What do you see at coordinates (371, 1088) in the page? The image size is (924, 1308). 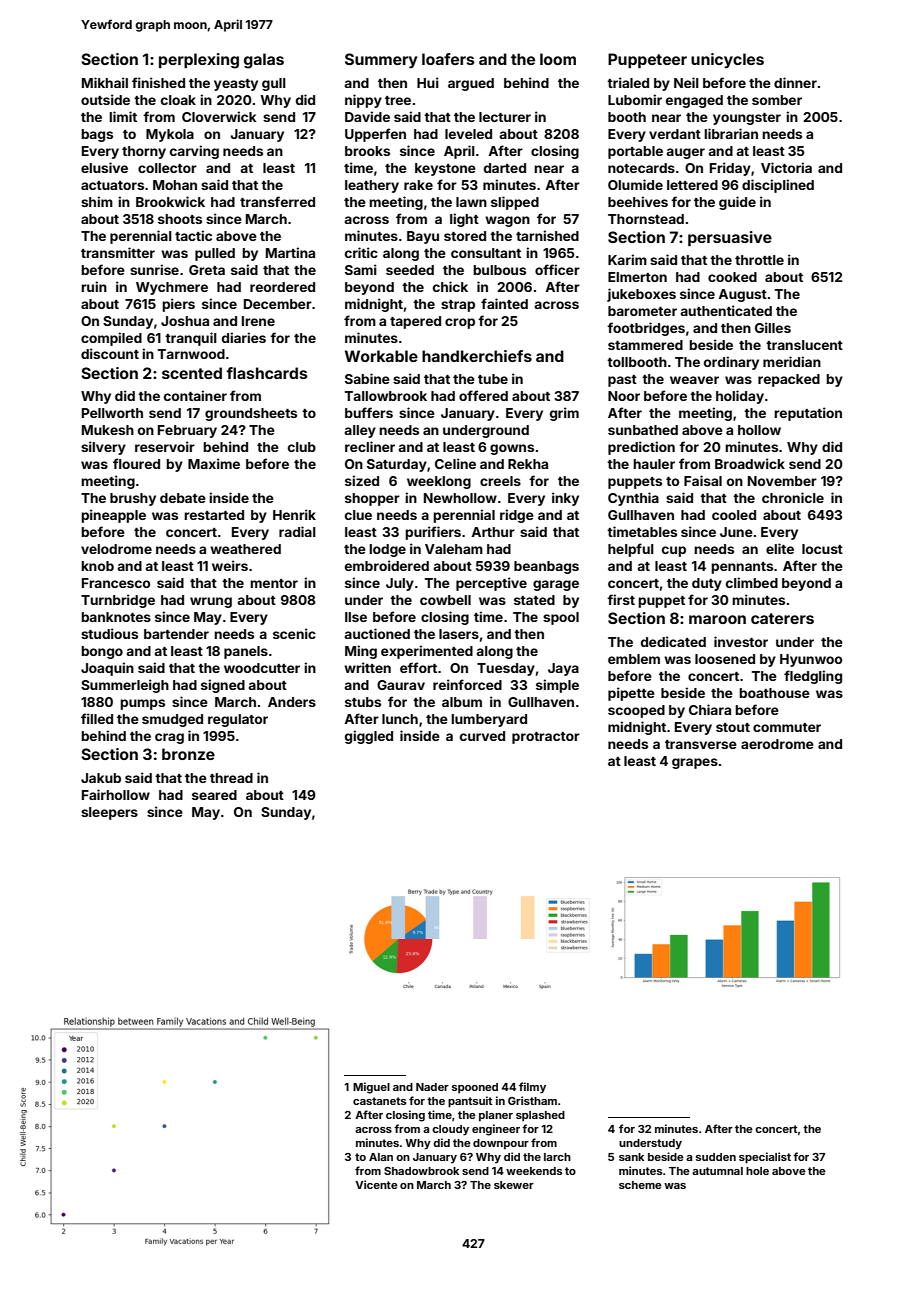 I see `Miguel` at bounding box center [371, 1088].
